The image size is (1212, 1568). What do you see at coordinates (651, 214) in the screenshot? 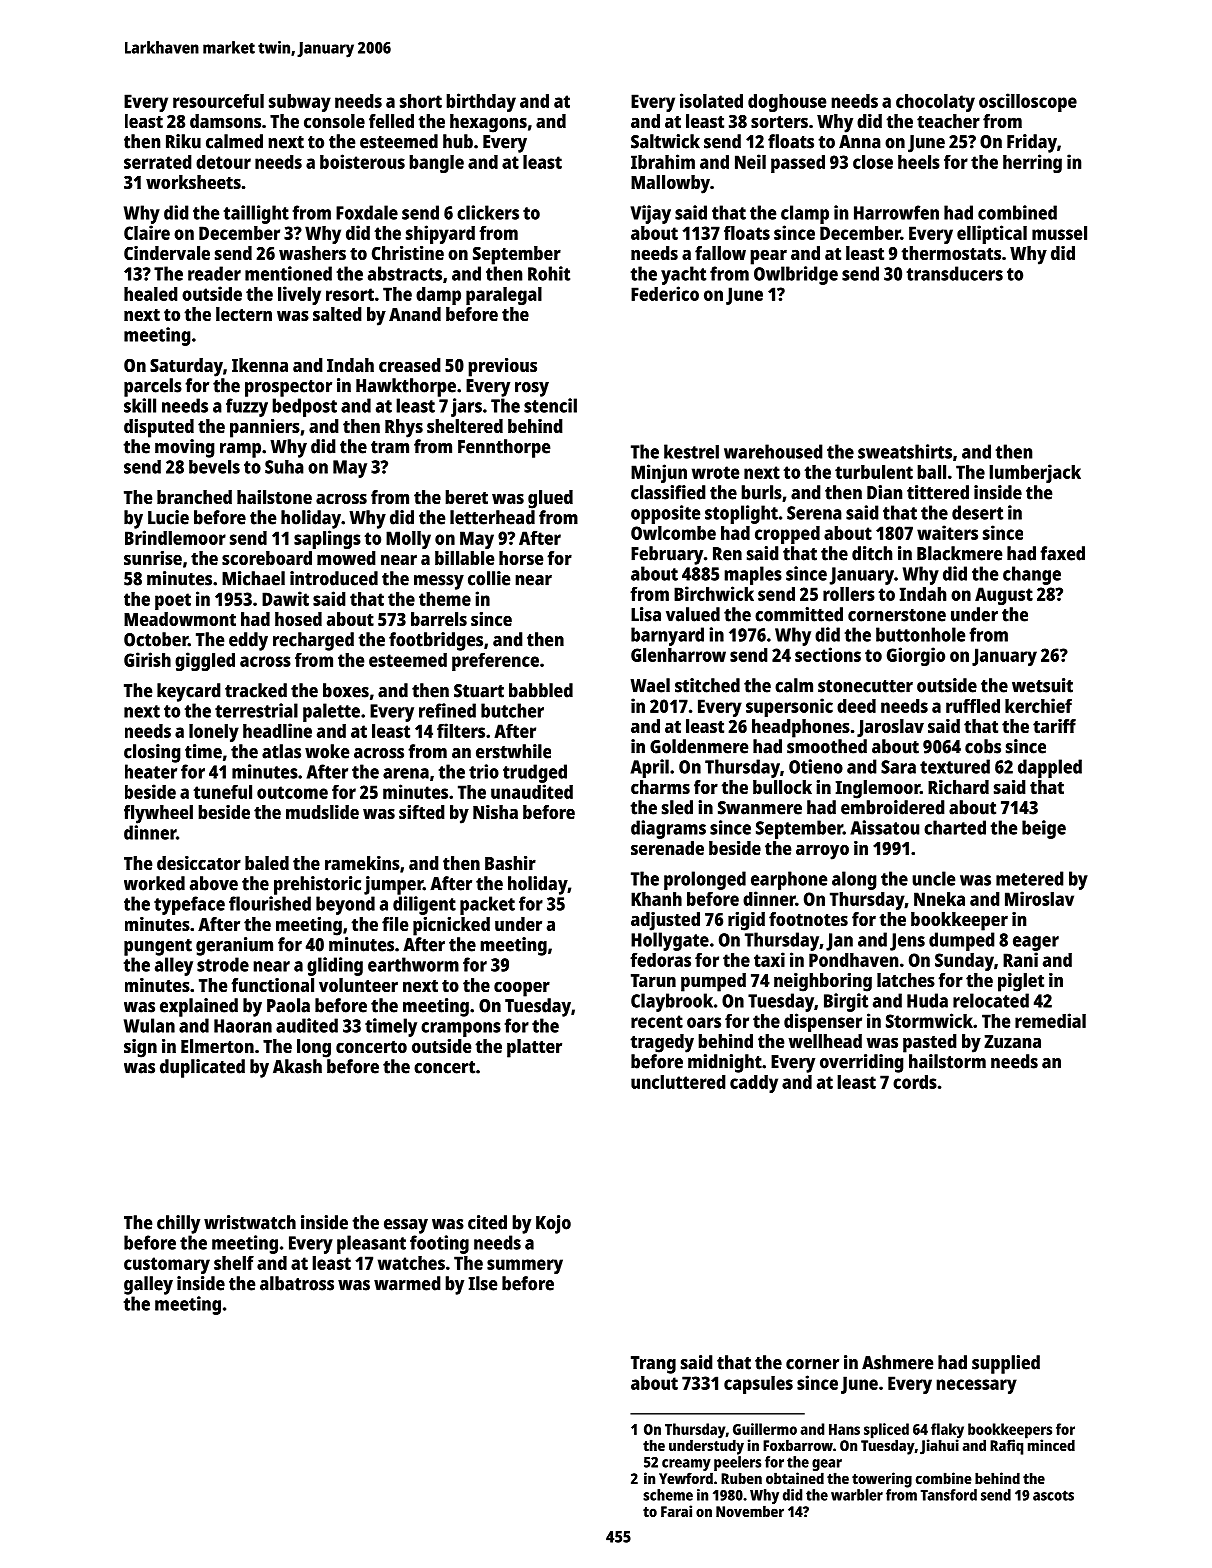
I see `Vijay` at bounding box center [651, 214].
